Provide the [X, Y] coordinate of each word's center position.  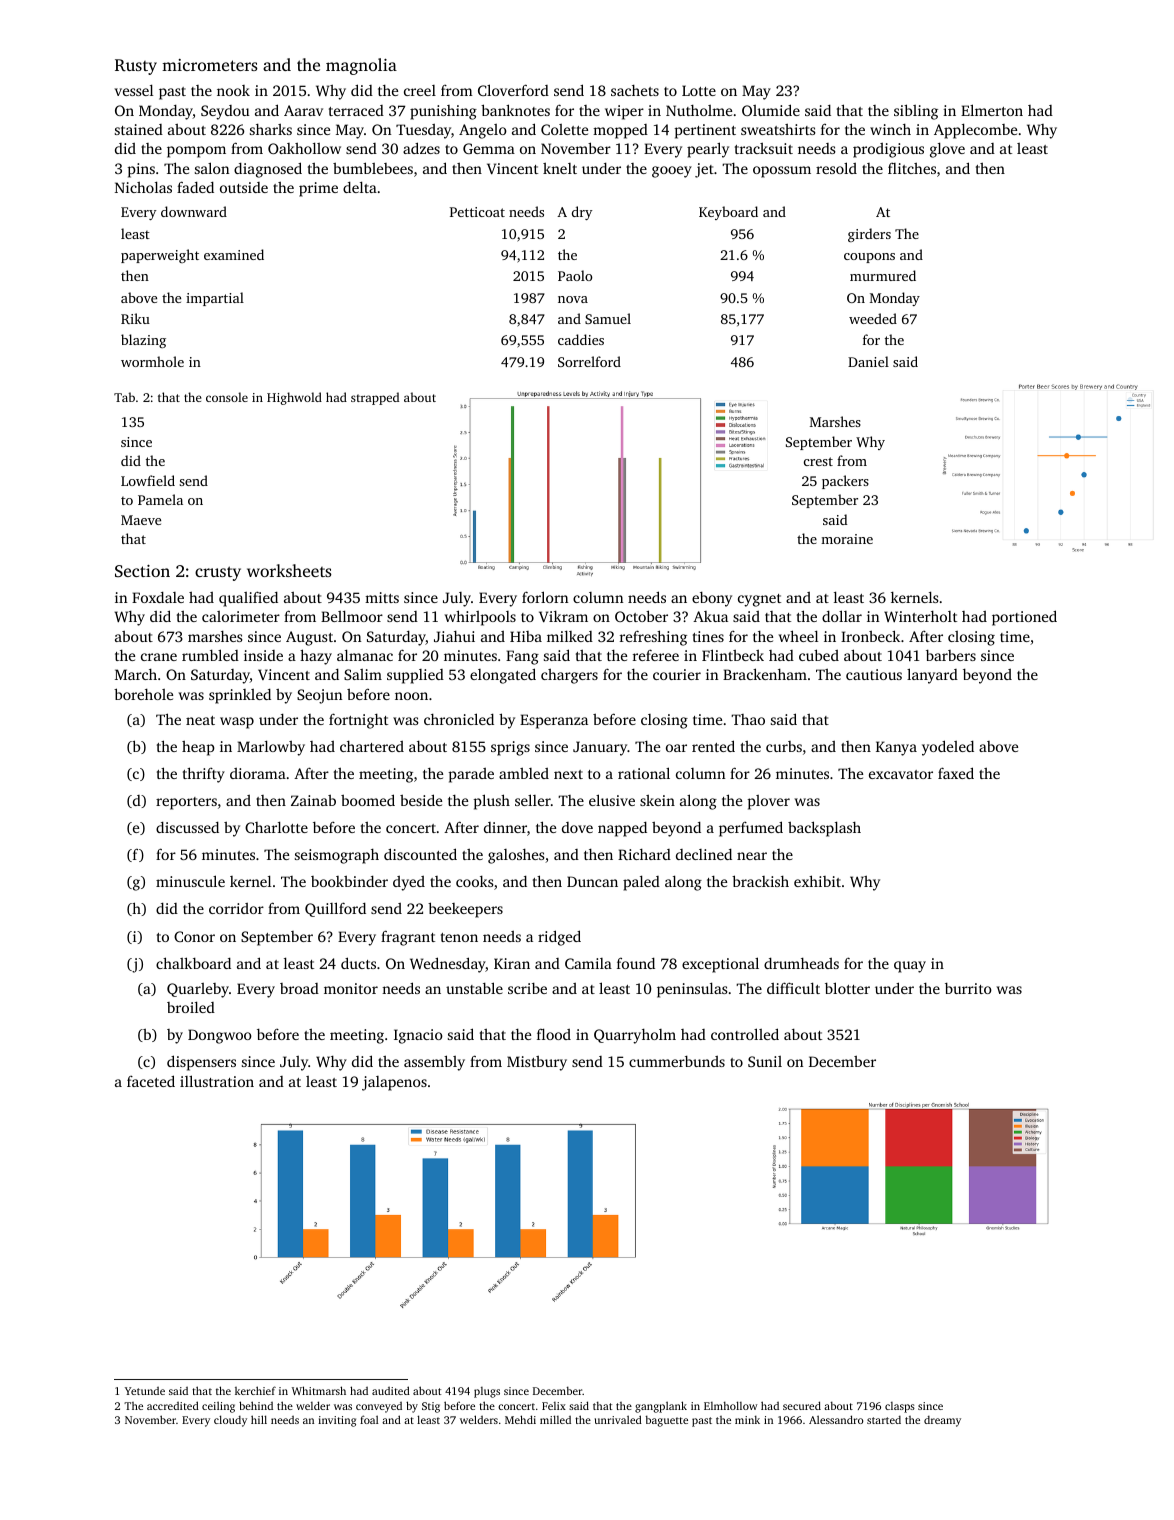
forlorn [545, 597]
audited [391, 1390]
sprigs [510, 748]
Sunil [765, 1061]
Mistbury [537, 1063]
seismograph [337, 856]
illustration [217, 1081]
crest [818, 461]
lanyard [932, 676]
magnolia [361, 66]
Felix [554, 1406]
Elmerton [992, 110]
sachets [635, 90]
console [227, 397]
